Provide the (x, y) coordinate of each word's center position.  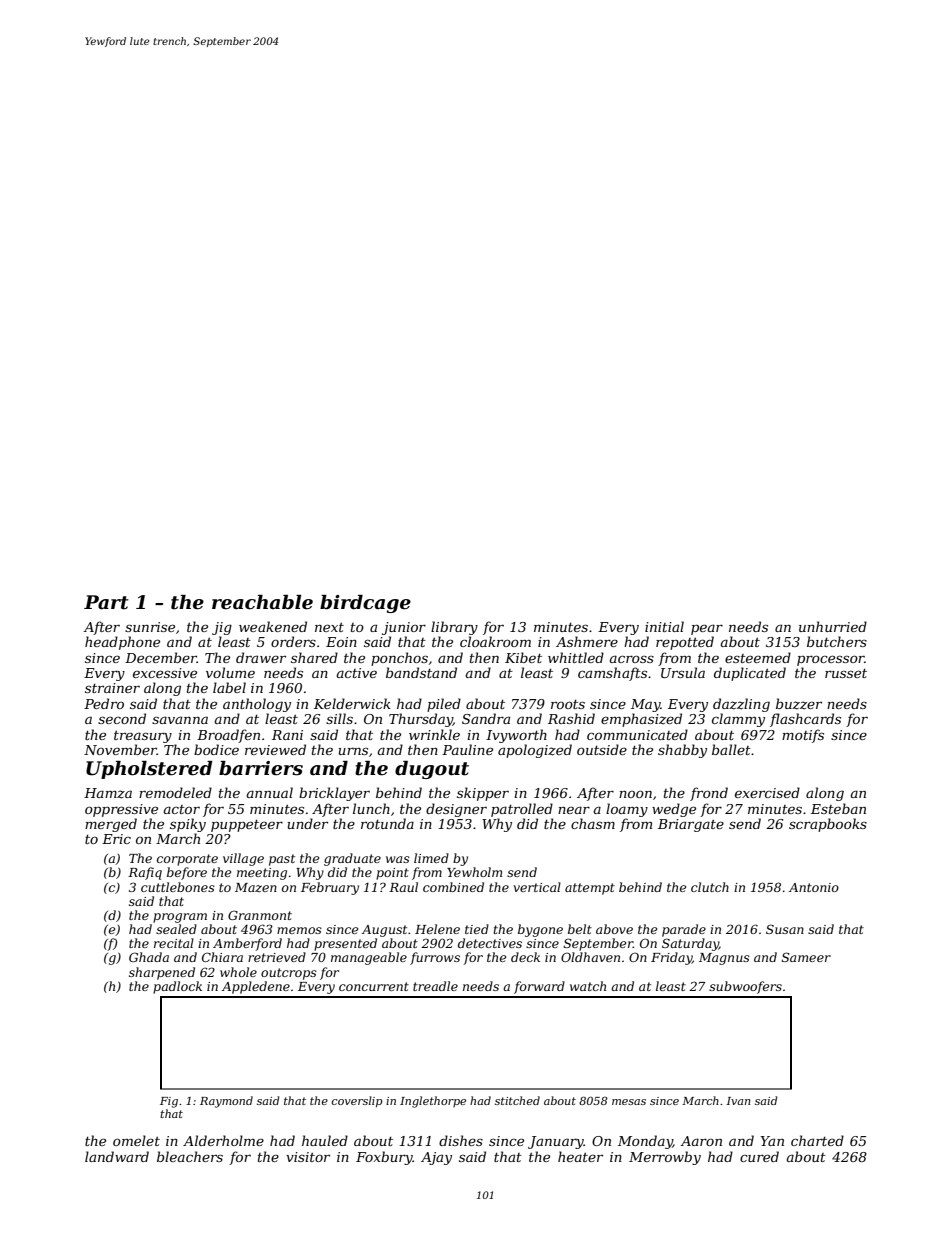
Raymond (226, 1102)
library (454, 628)
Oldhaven (590, 957)
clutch (710, 887)
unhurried (833, 626)
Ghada (149, 957)
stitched (517, 1100)
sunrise (150, 627)
